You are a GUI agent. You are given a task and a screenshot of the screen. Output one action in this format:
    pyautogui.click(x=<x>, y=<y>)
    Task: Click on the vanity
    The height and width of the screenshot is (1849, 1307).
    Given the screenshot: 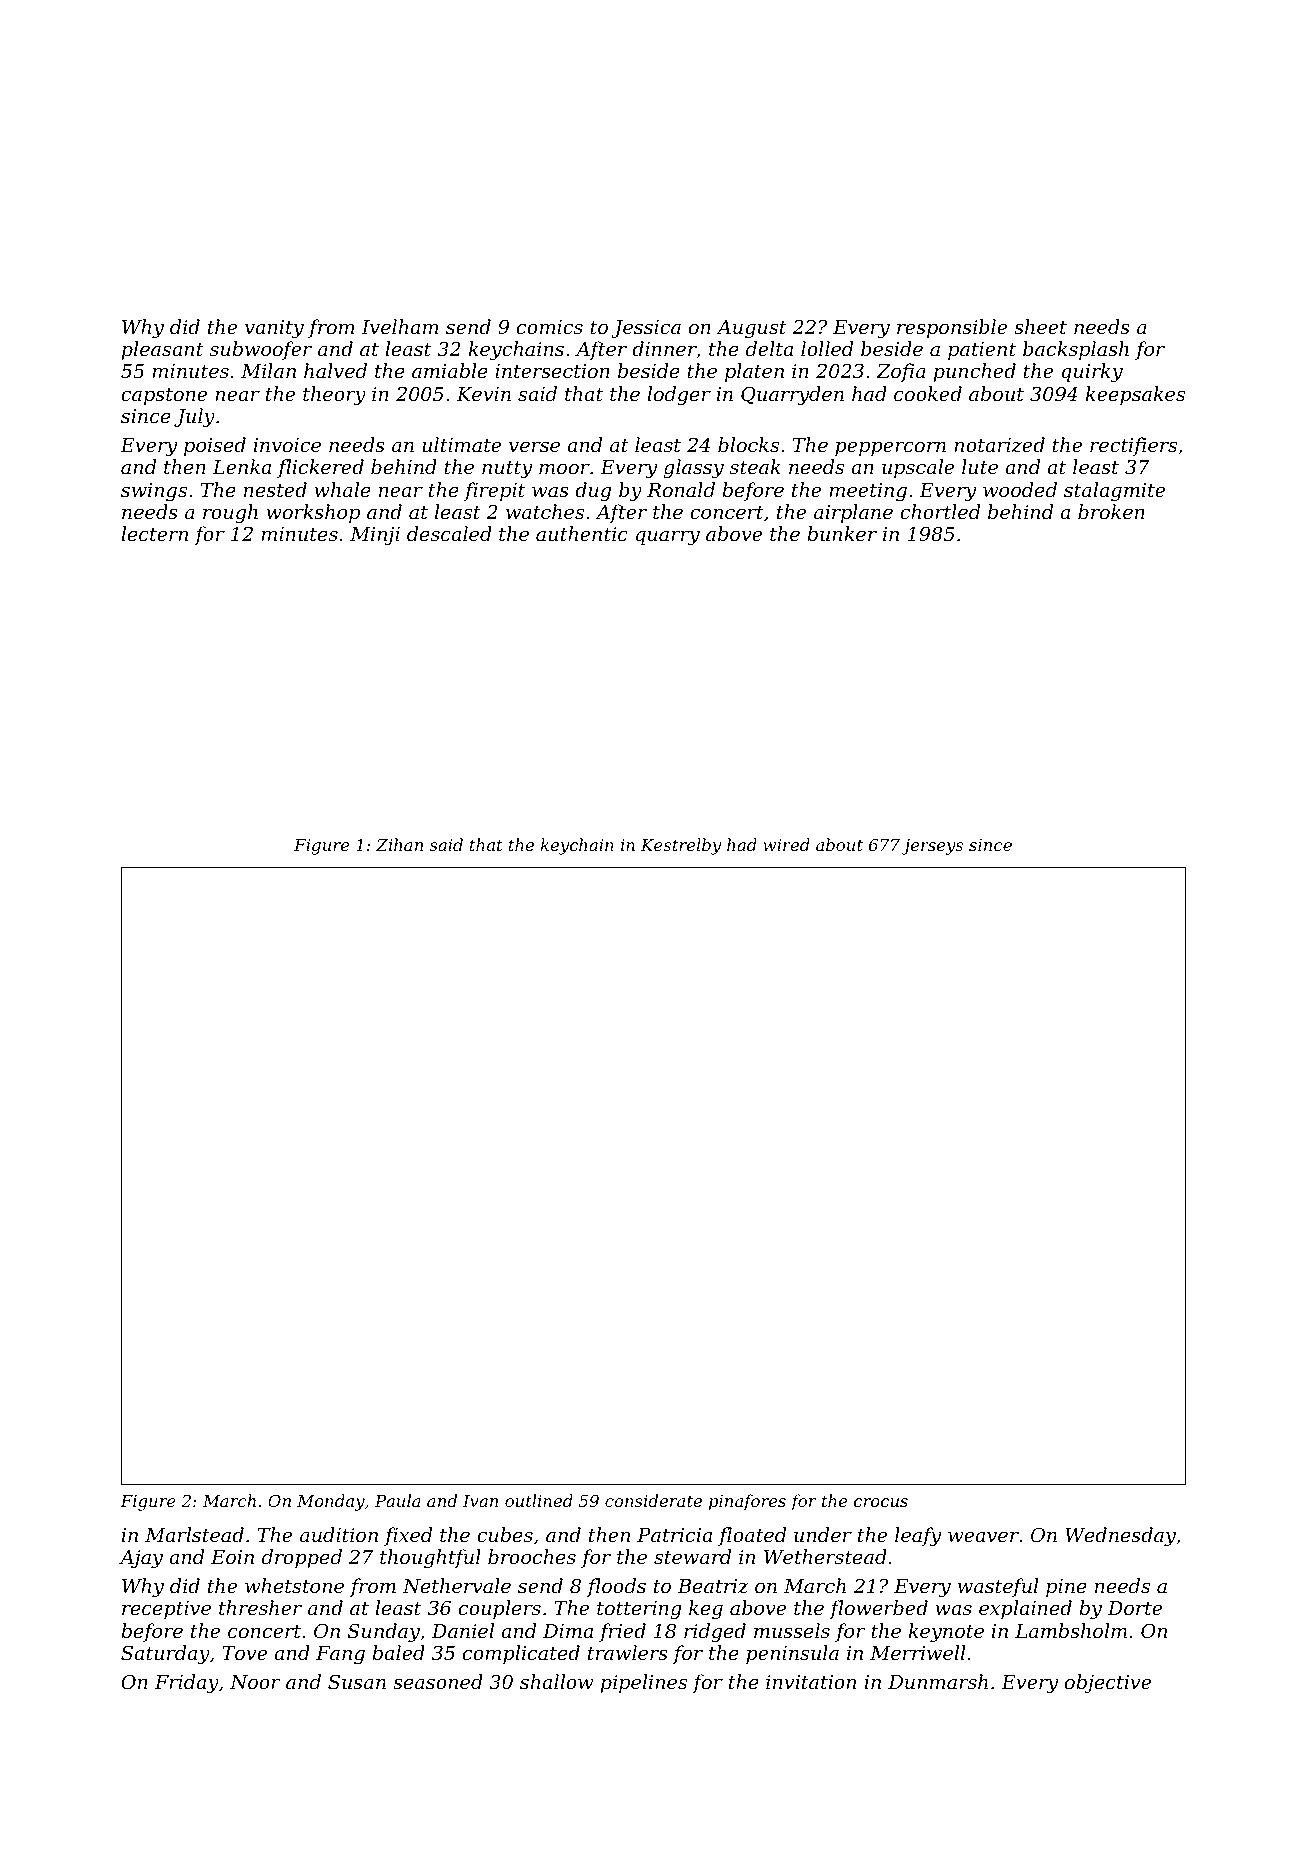 What is the action you would take?
    pyautogui.click(x=274, y=329)
